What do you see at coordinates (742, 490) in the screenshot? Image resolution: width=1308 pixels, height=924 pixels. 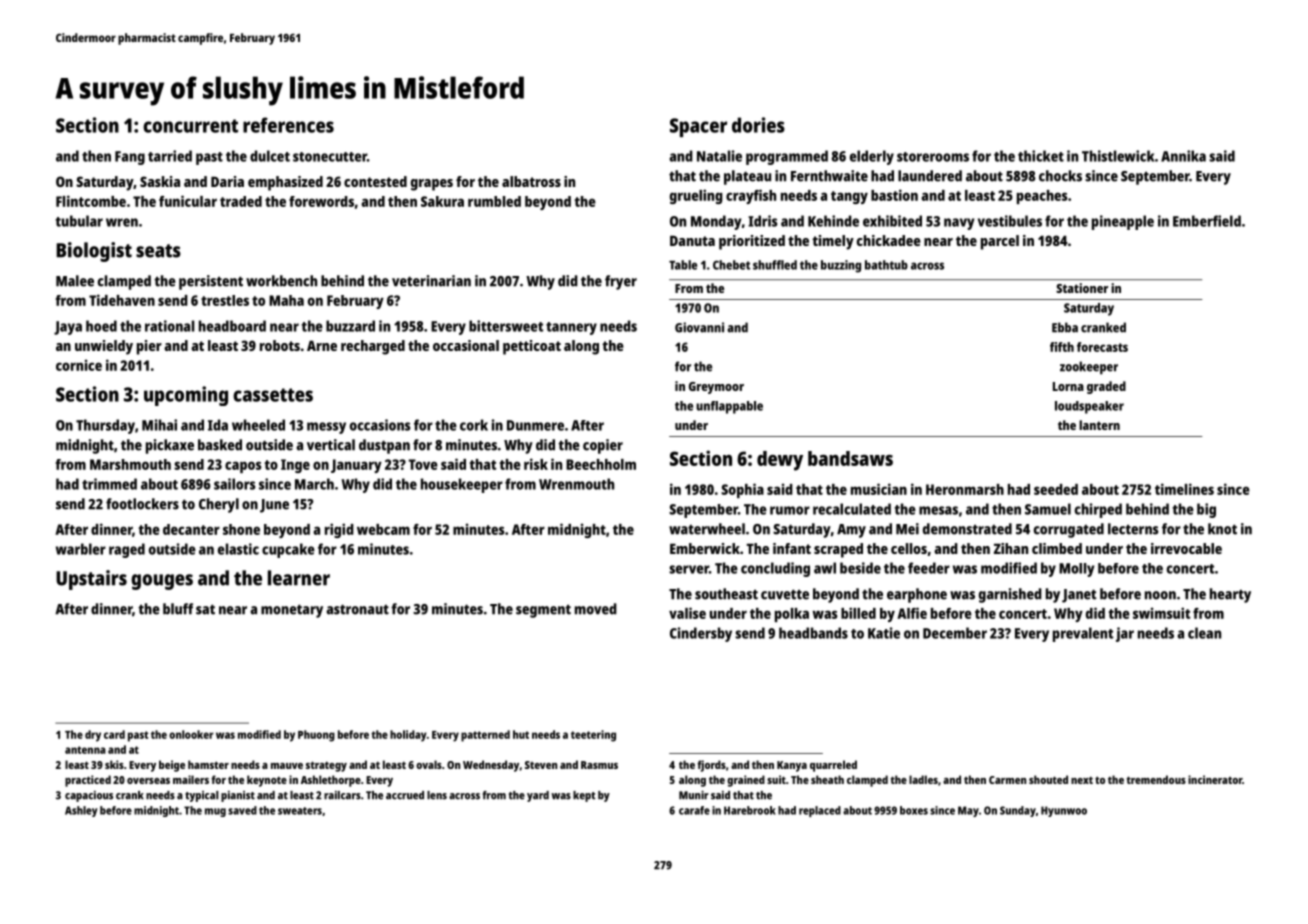 I see `Sophia` at bounding box center [742, 490].
